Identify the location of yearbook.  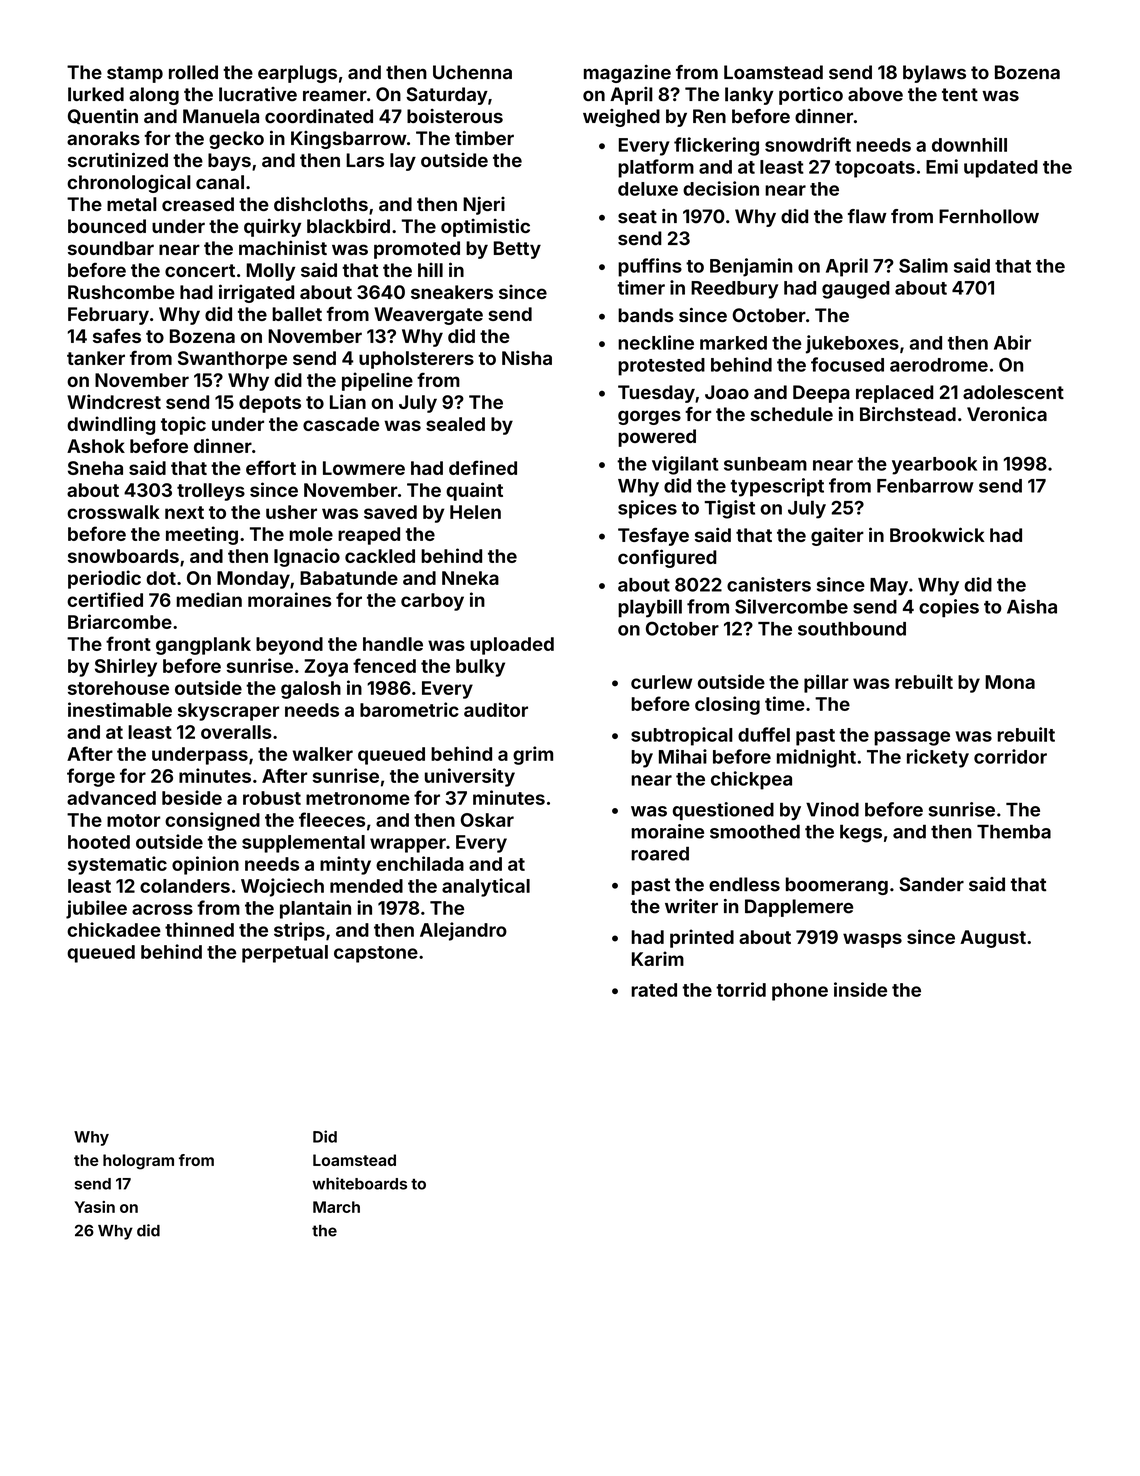
(934, 466).
